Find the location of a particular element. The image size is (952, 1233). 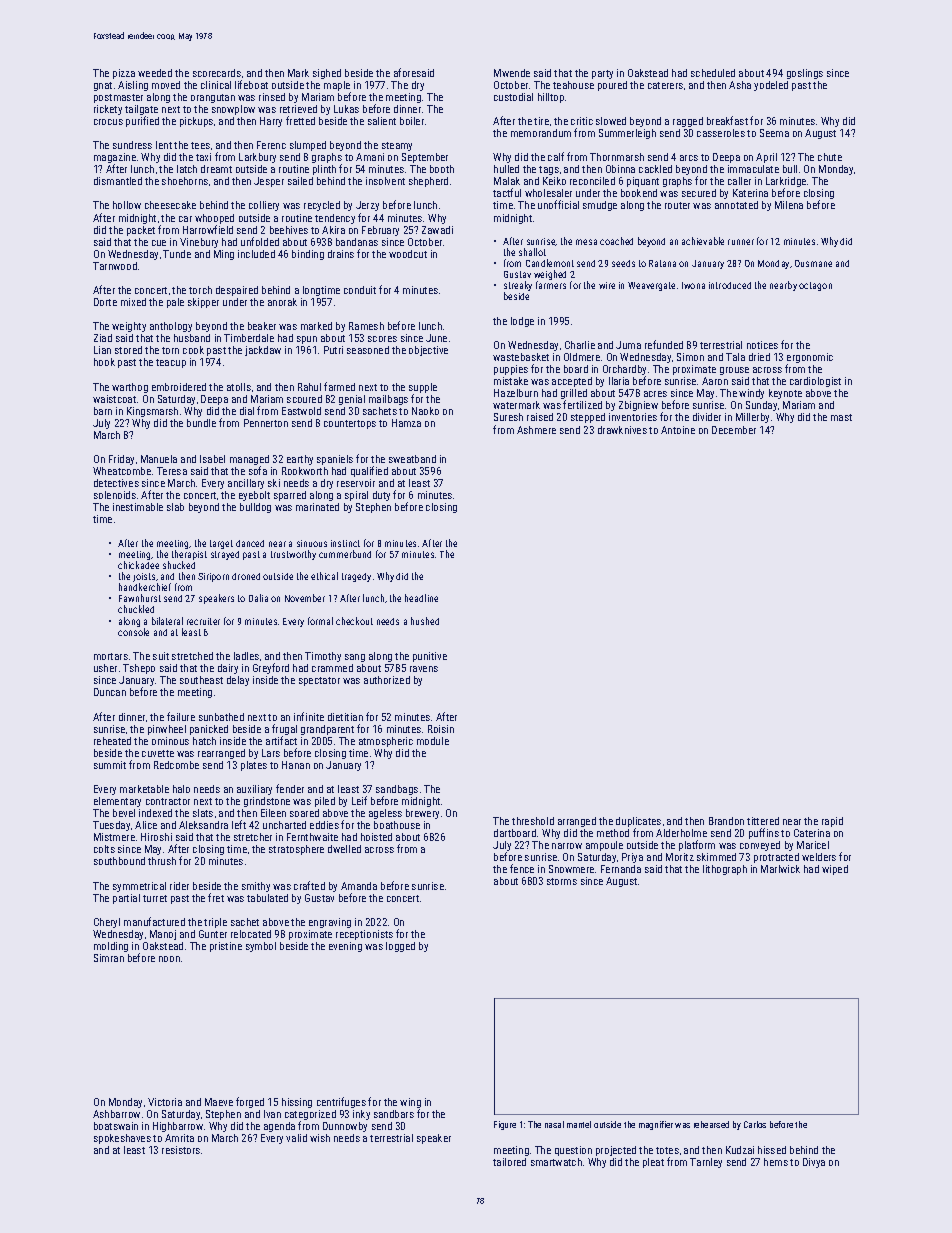

chickadee is located at coordinates (138, 565).
